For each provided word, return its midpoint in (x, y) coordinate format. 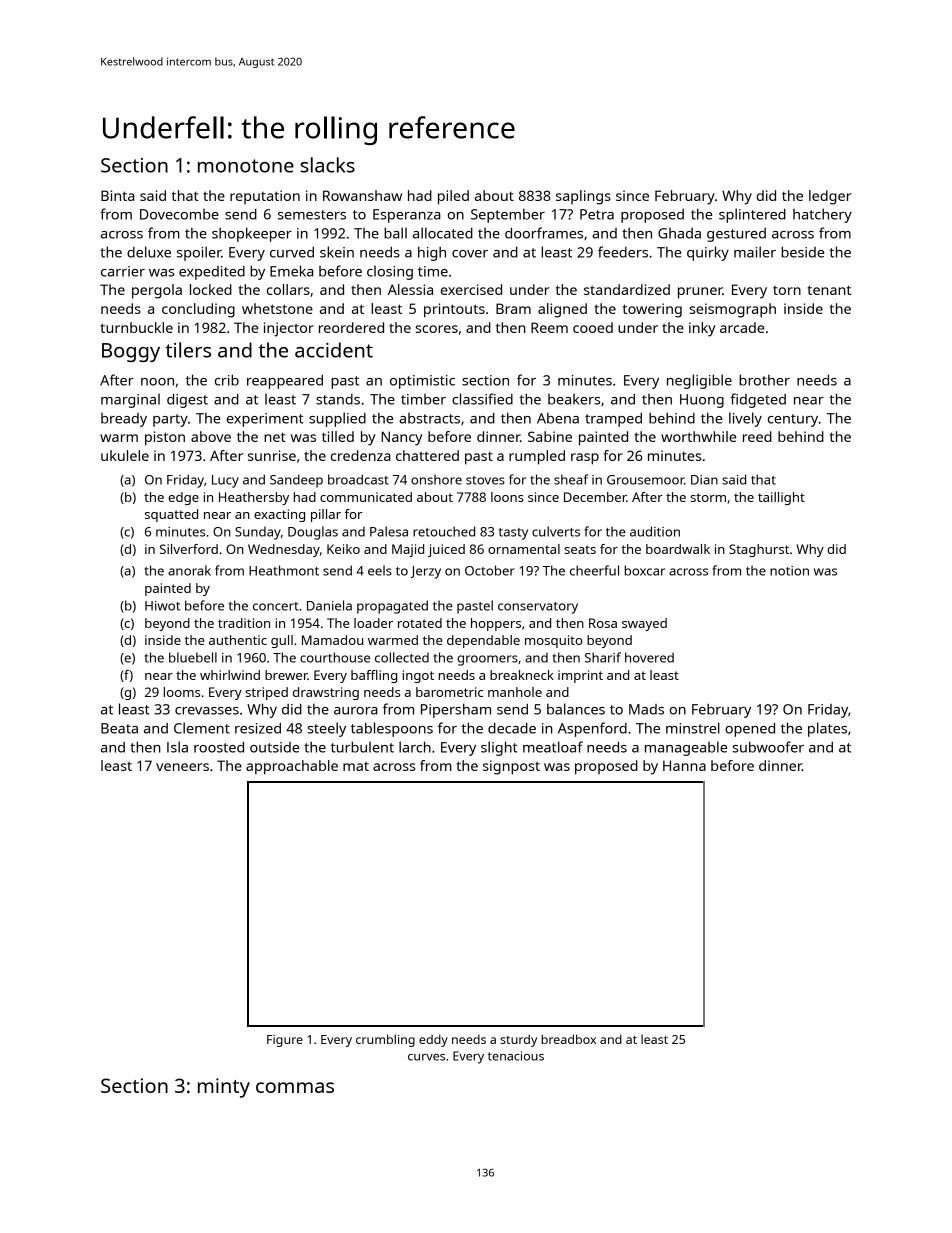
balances (576, 709)
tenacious (516, 1056)
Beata (119, 728)
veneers (182, 767)
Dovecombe (179, 214)
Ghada (679, 233)
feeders (623, 252)
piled (453, 197)
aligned (562, 310)
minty (224, 1088)
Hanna (684, 765)
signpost (511, 767)
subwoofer (768, 747)
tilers (188, 350)
